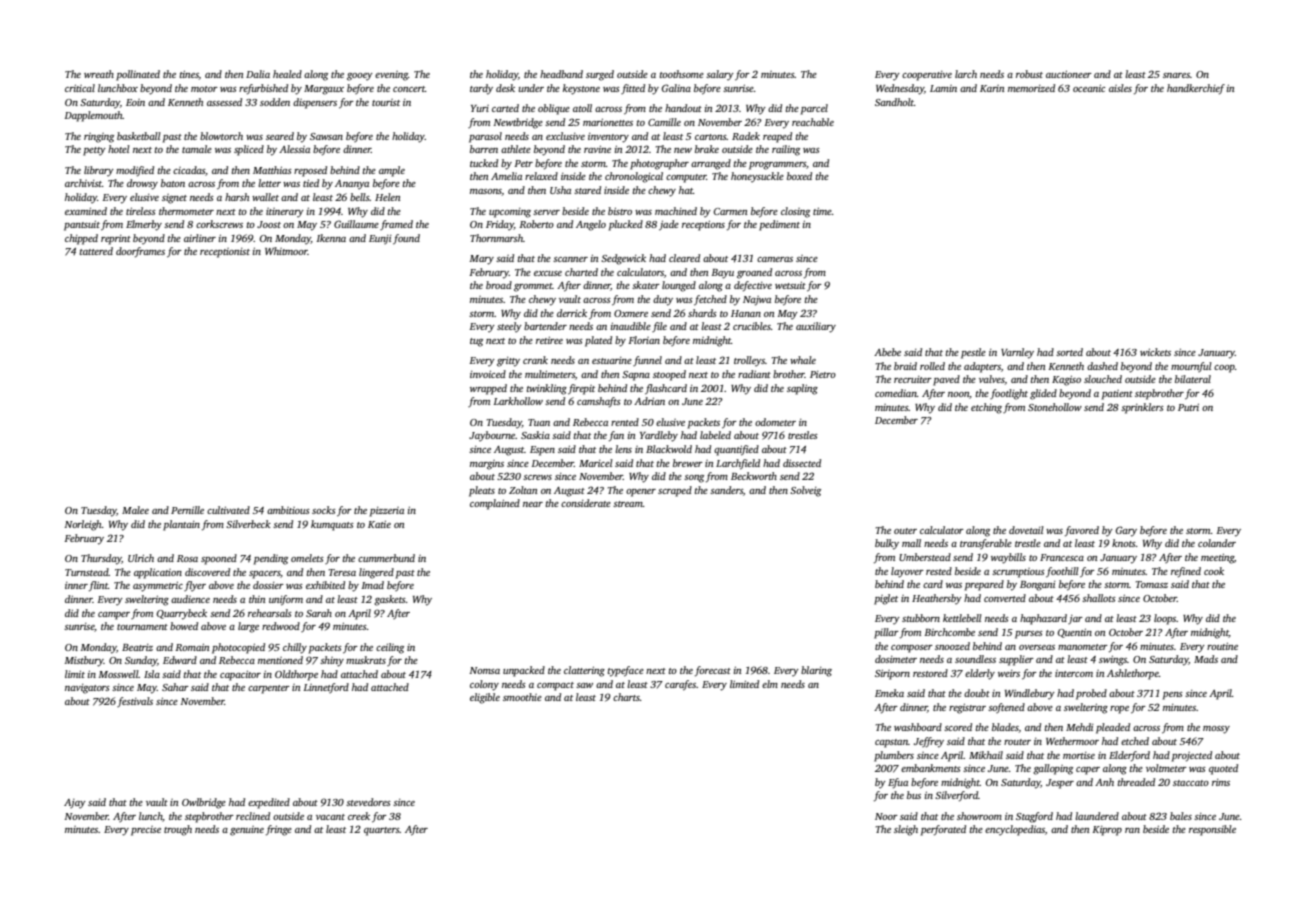 Image resolution: width=1308 pixels, height=924 pixels. I want to click on Eoin, so click(135, 102).
